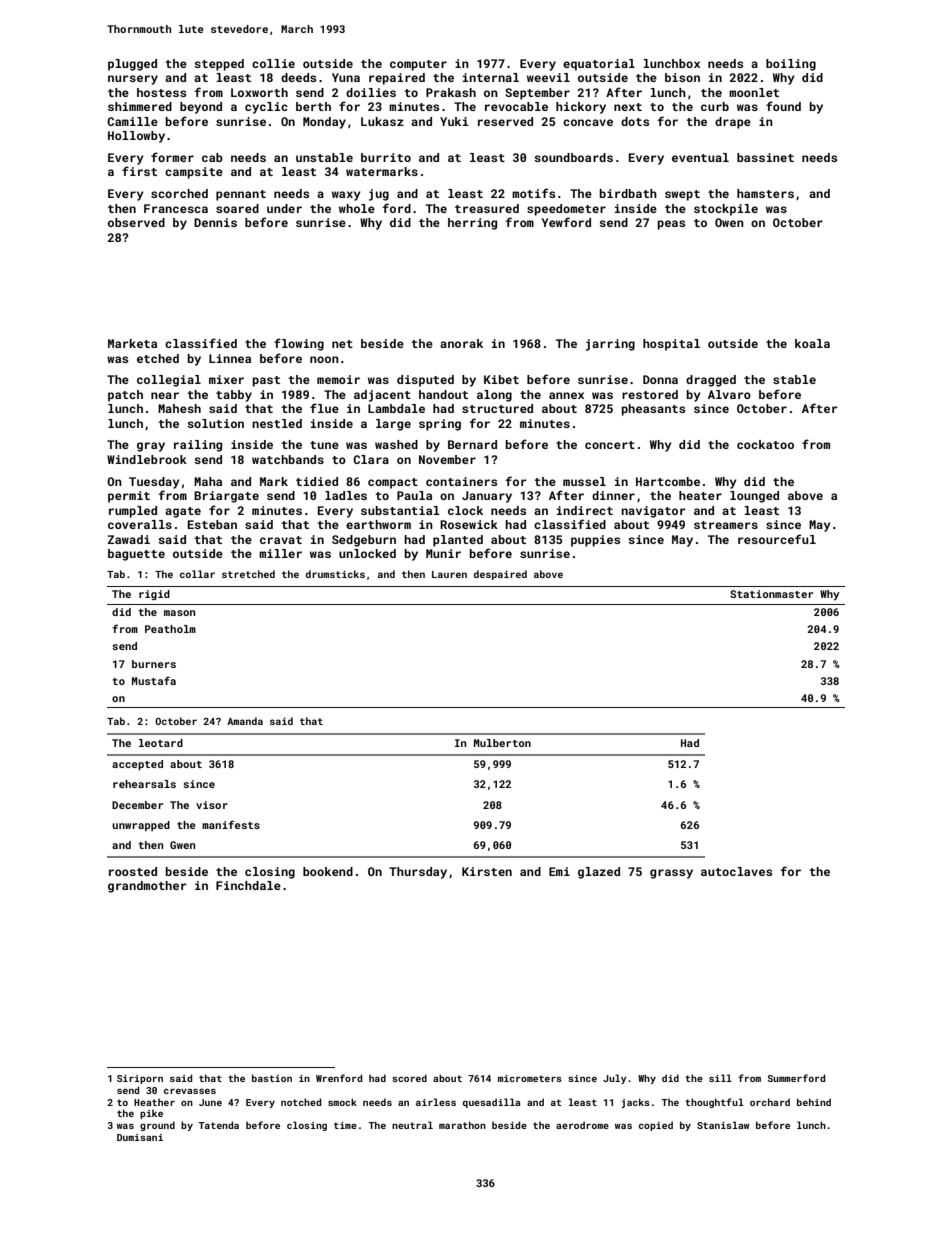 The image size is (952, 1233). I want to click on Stationmaster, so click(771, 594).
